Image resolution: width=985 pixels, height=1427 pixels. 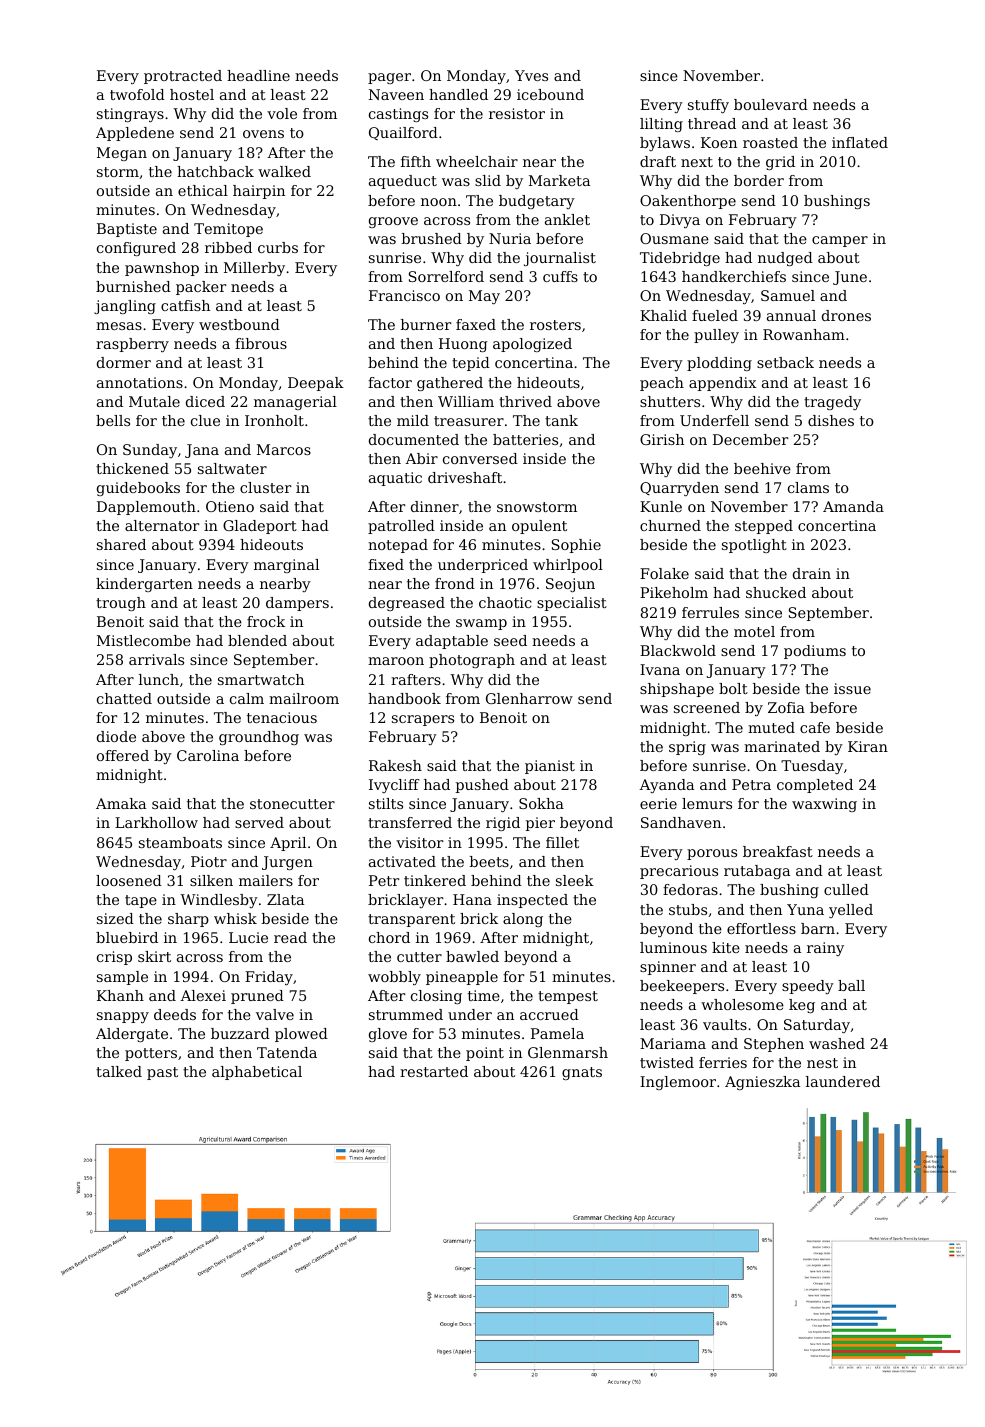 I want to click on aqueduct, so click(x=403, y=182).
